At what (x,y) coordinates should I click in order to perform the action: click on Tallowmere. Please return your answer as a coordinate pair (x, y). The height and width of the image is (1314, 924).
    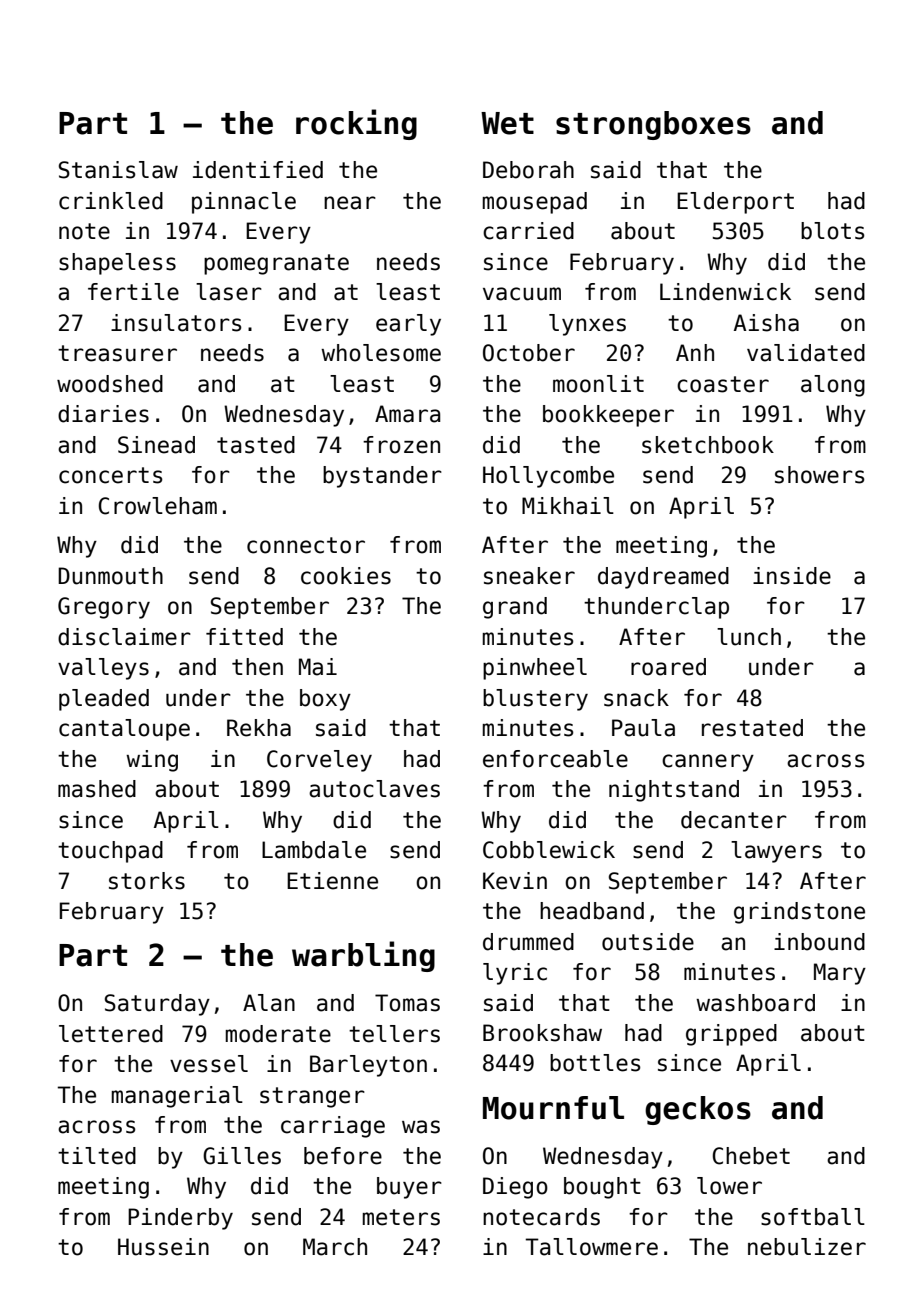
    Looking at the image, I should click on (591, 1247).
